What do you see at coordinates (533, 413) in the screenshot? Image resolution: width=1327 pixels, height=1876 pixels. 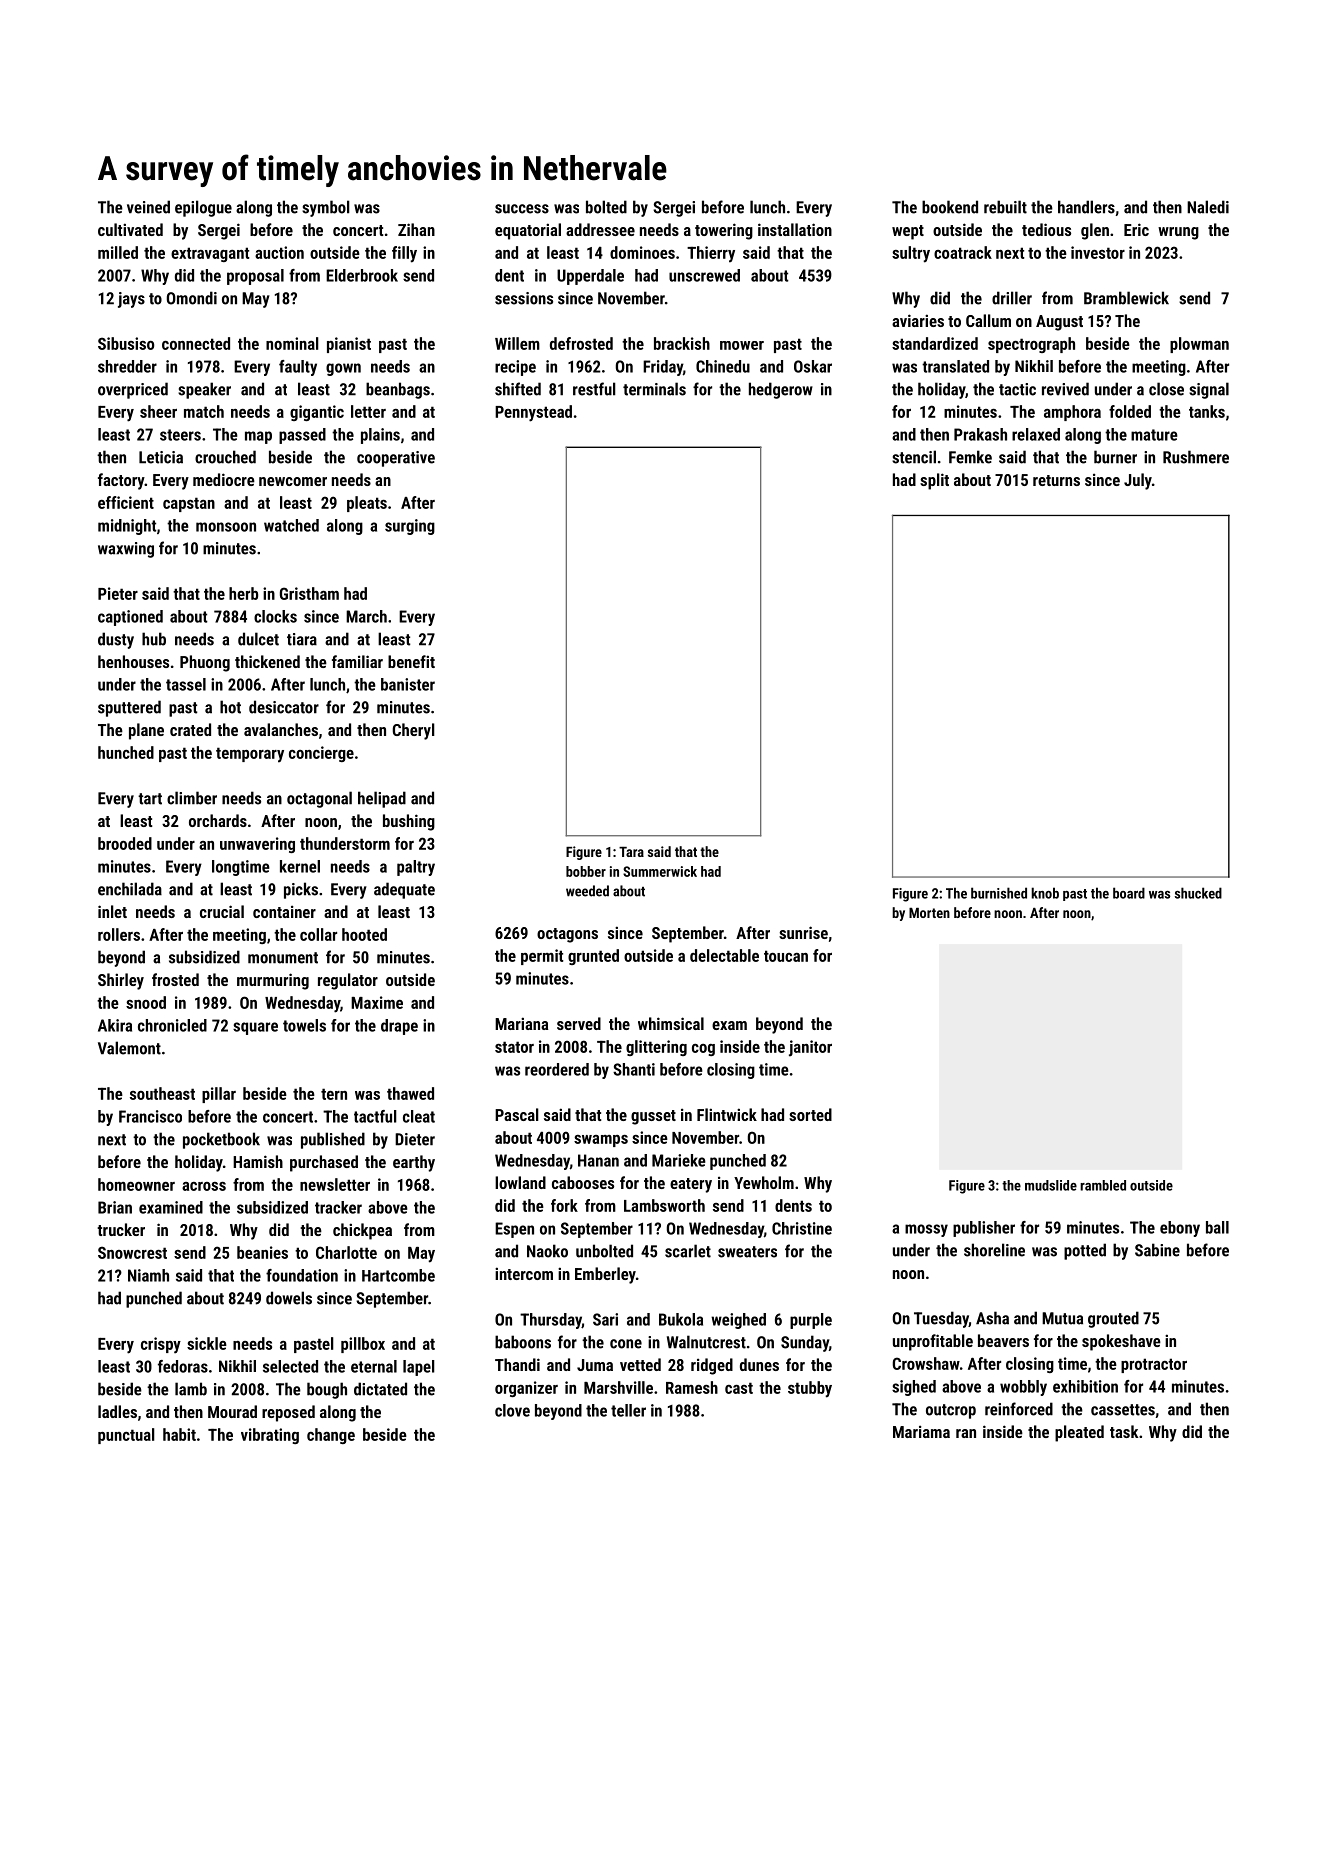 I see `Pennystead` at bounding box center [533, 413].
